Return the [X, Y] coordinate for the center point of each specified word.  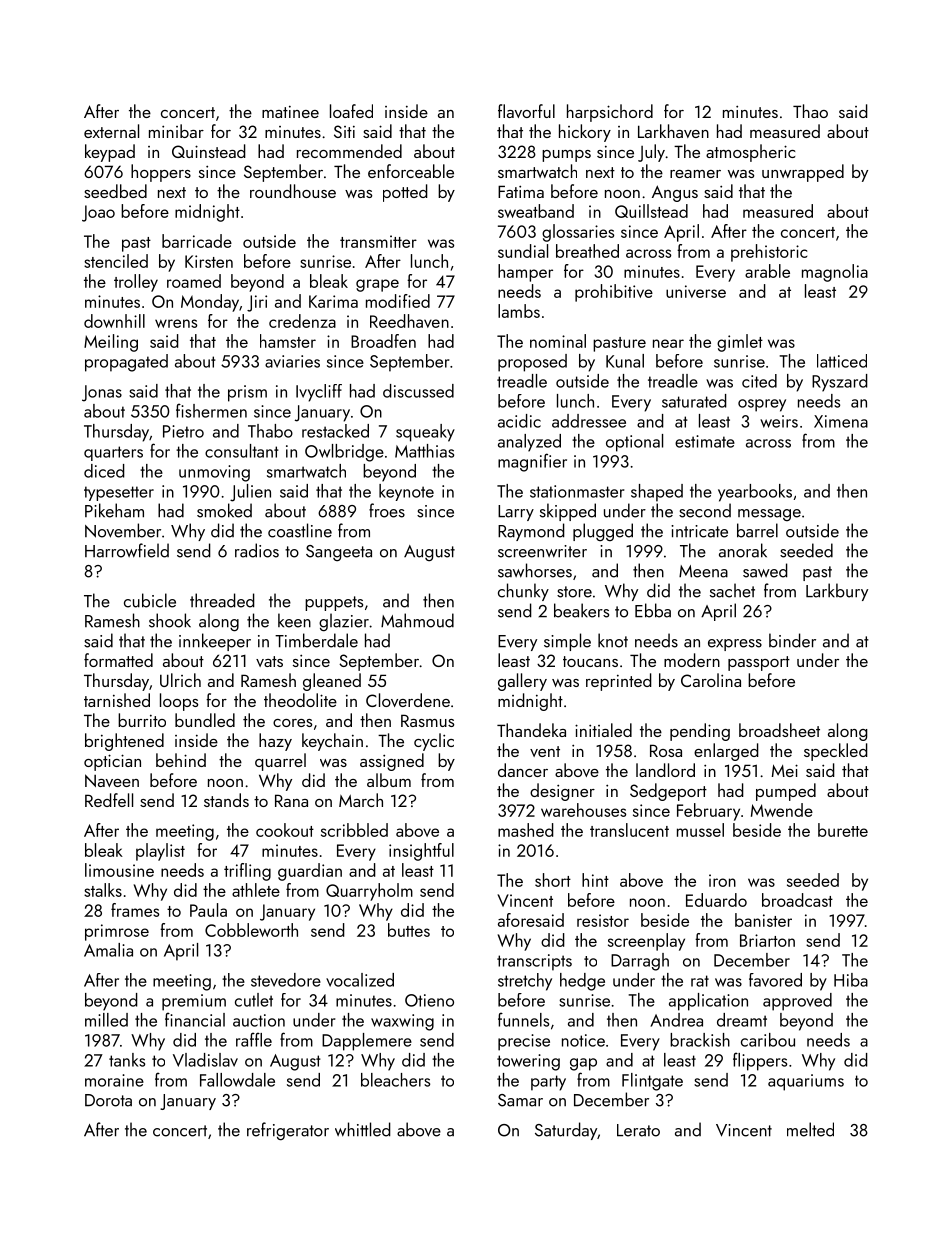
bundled [205, 720]
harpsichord [610, 113]
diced [104, 471]
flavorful [526, 111]
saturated [694, 401]
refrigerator [288, 1131]
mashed [526, 830]
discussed [418, 391]
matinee [290, 112]
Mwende [782, 810]
